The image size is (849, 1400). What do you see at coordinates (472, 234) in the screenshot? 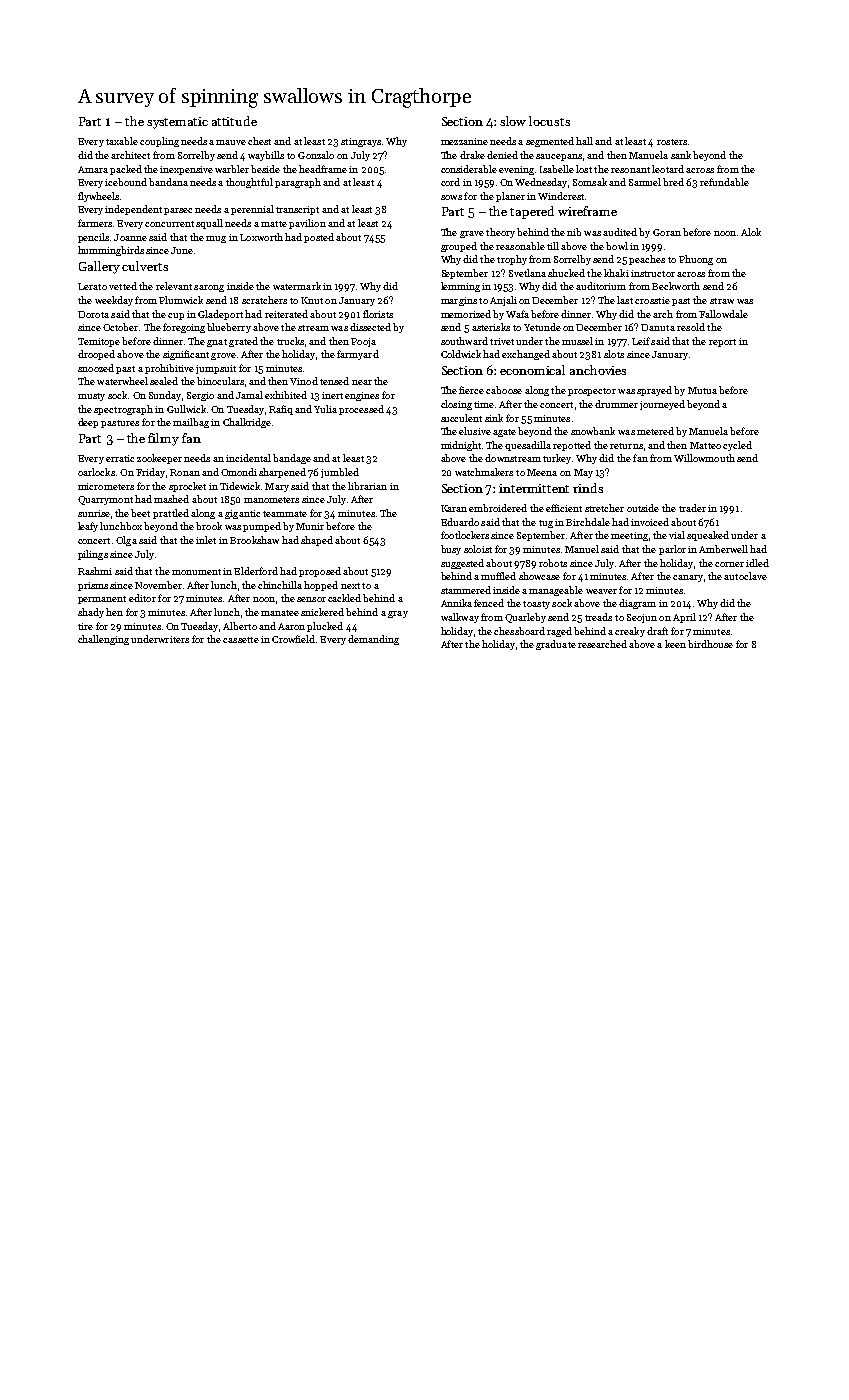
I see `grave` at bounding box center [472, 234].
